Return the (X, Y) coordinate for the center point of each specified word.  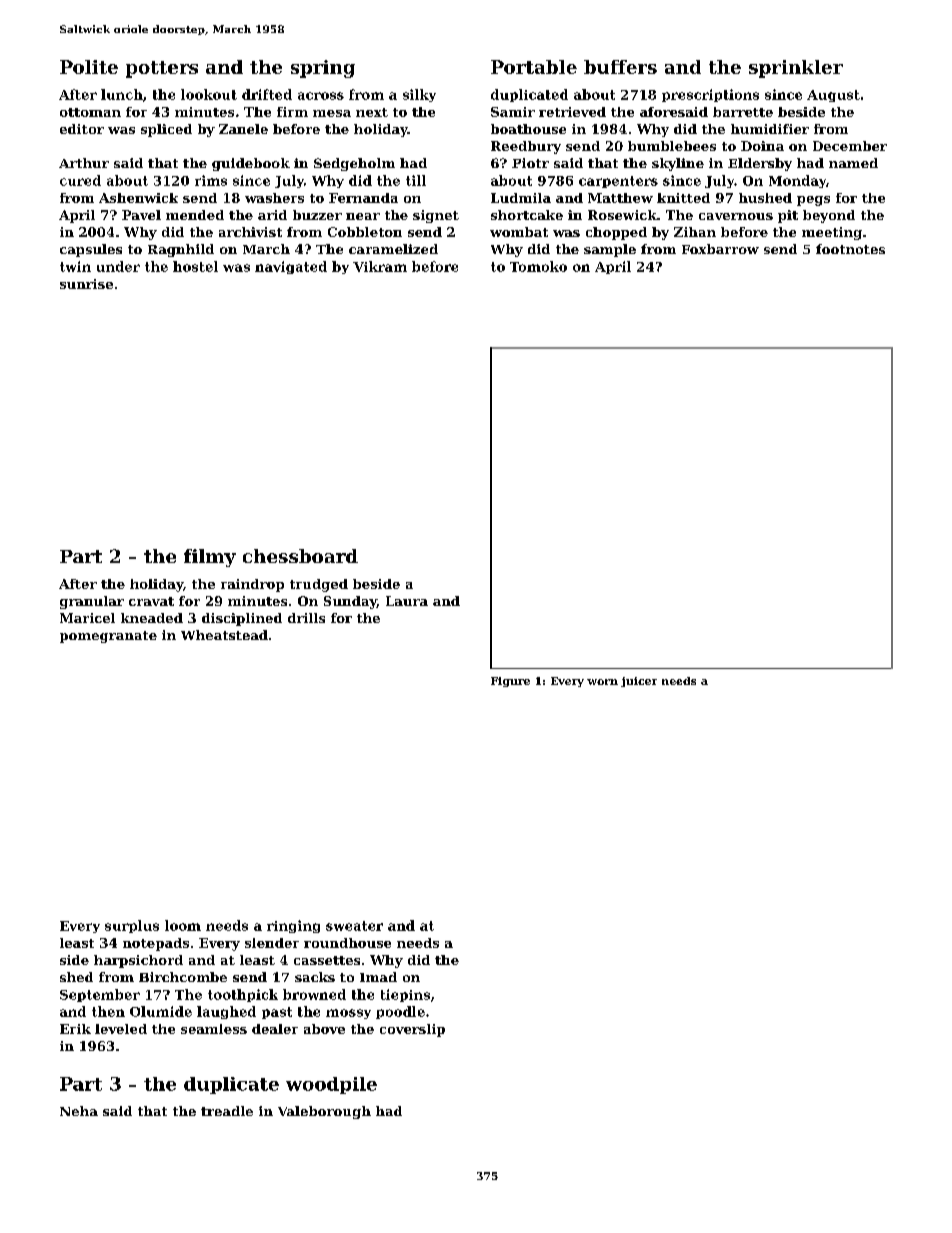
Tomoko (538, 266)
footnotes (850, 249)
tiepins (405, 995)
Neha (79, 1111)
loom (183, 925)
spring (323, 69)
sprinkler (796, 69)
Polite (89, 67)
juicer (639, 682)
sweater (354, 926)
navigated (291, 267)
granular (92, 602)
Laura (407, 601)
